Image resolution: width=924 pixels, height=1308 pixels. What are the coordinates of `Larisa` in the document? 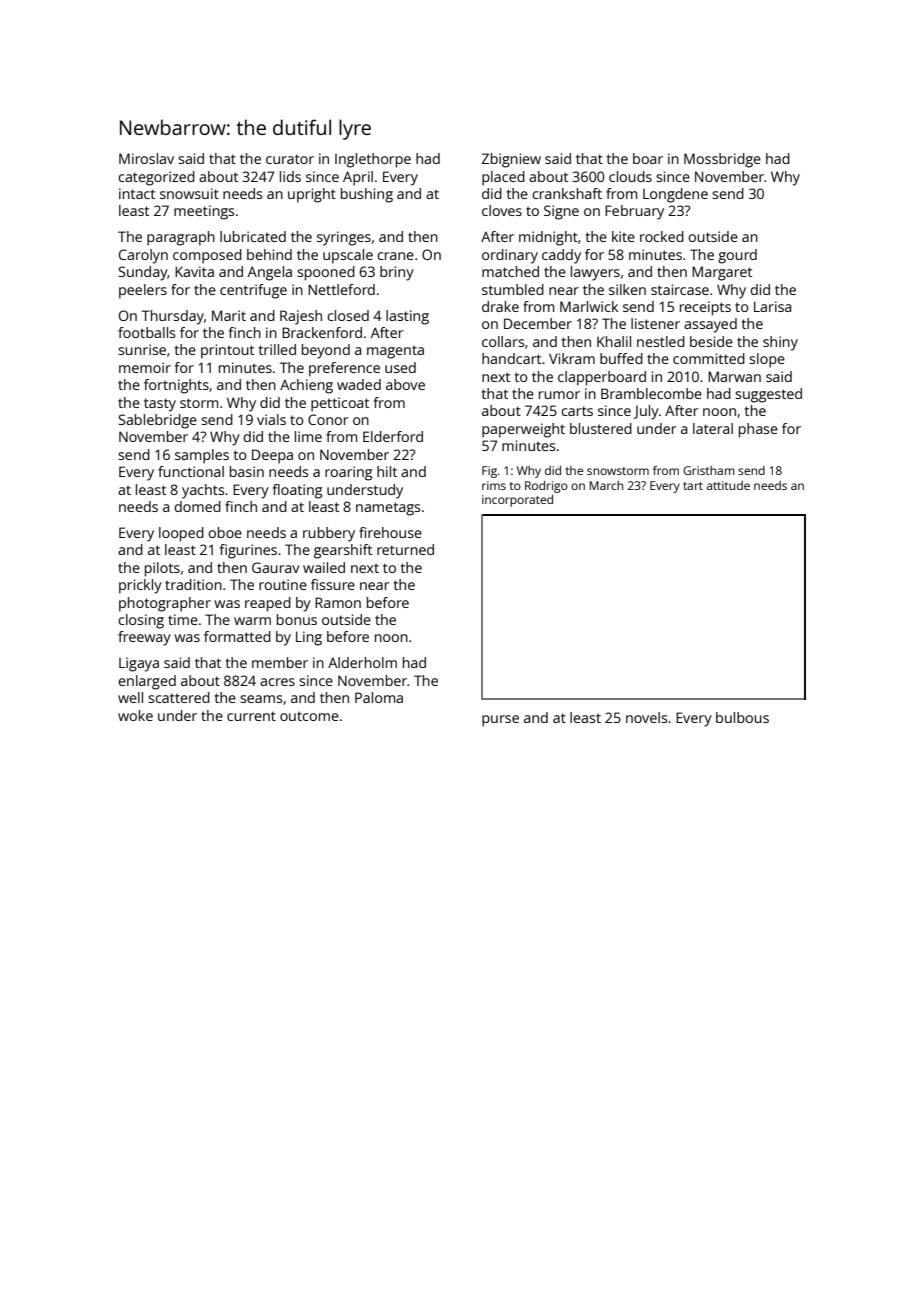 It's located at (772, 306).
